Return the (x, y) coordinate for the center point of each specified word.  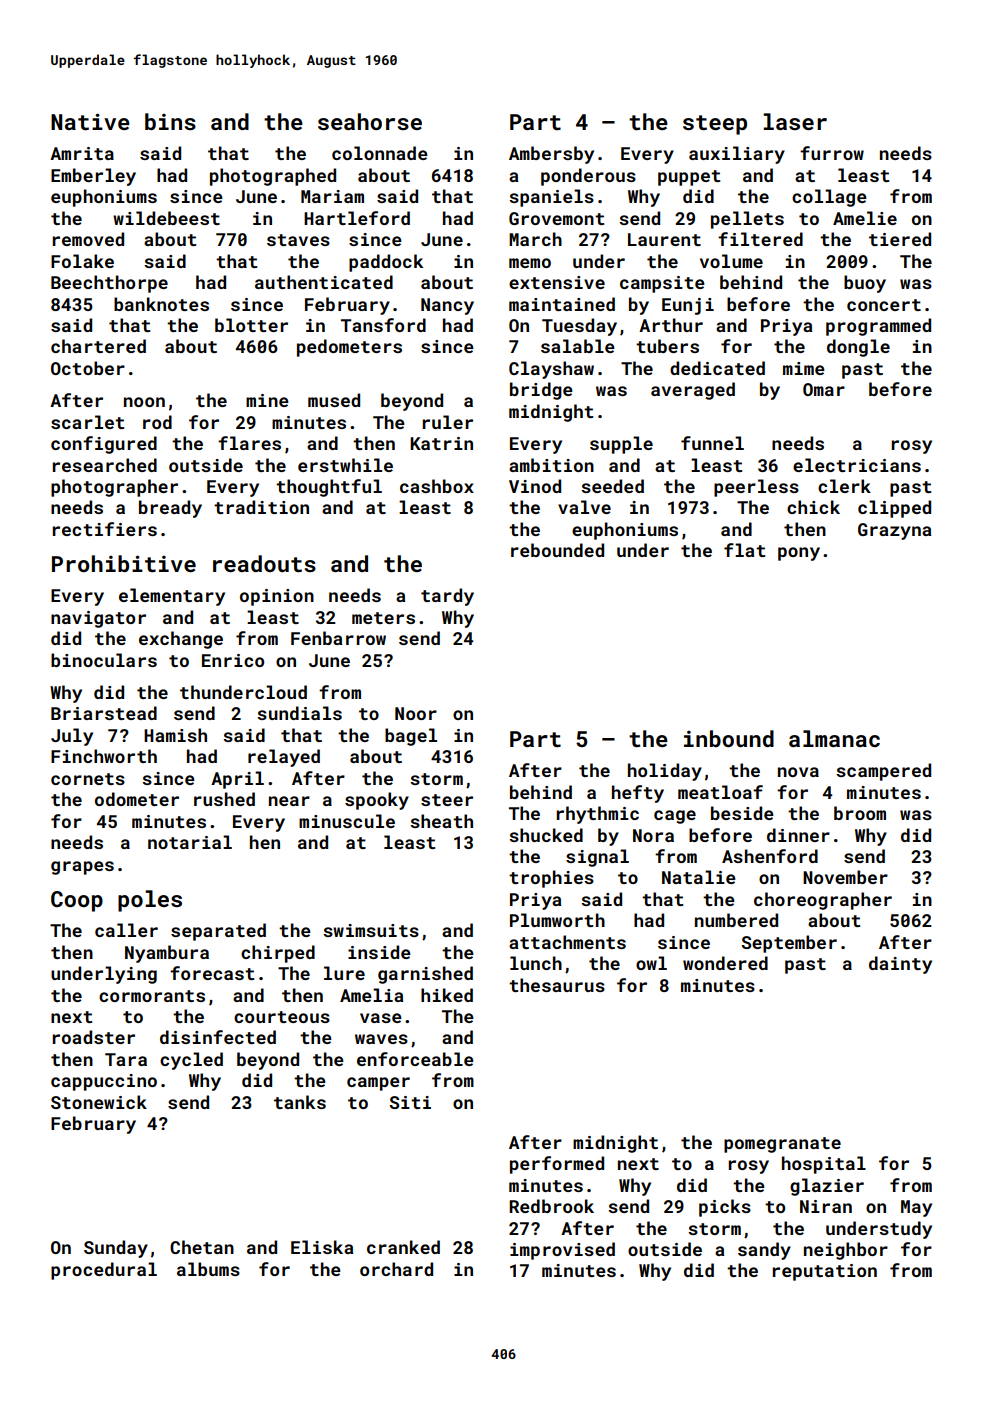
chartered (98, 346)
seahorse (370, 121)
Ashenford (770, 856)
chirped (278, 954)
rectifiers (104, 529)
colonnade (380, 153)
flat (744, 550)
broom (860, 813)
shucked (546, 835)
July (72, 737)
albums (208, 1269)
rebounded (557, 550)
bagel (411, 737)
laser (795, 121)
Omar (824, 389)
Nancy (447, 306)
